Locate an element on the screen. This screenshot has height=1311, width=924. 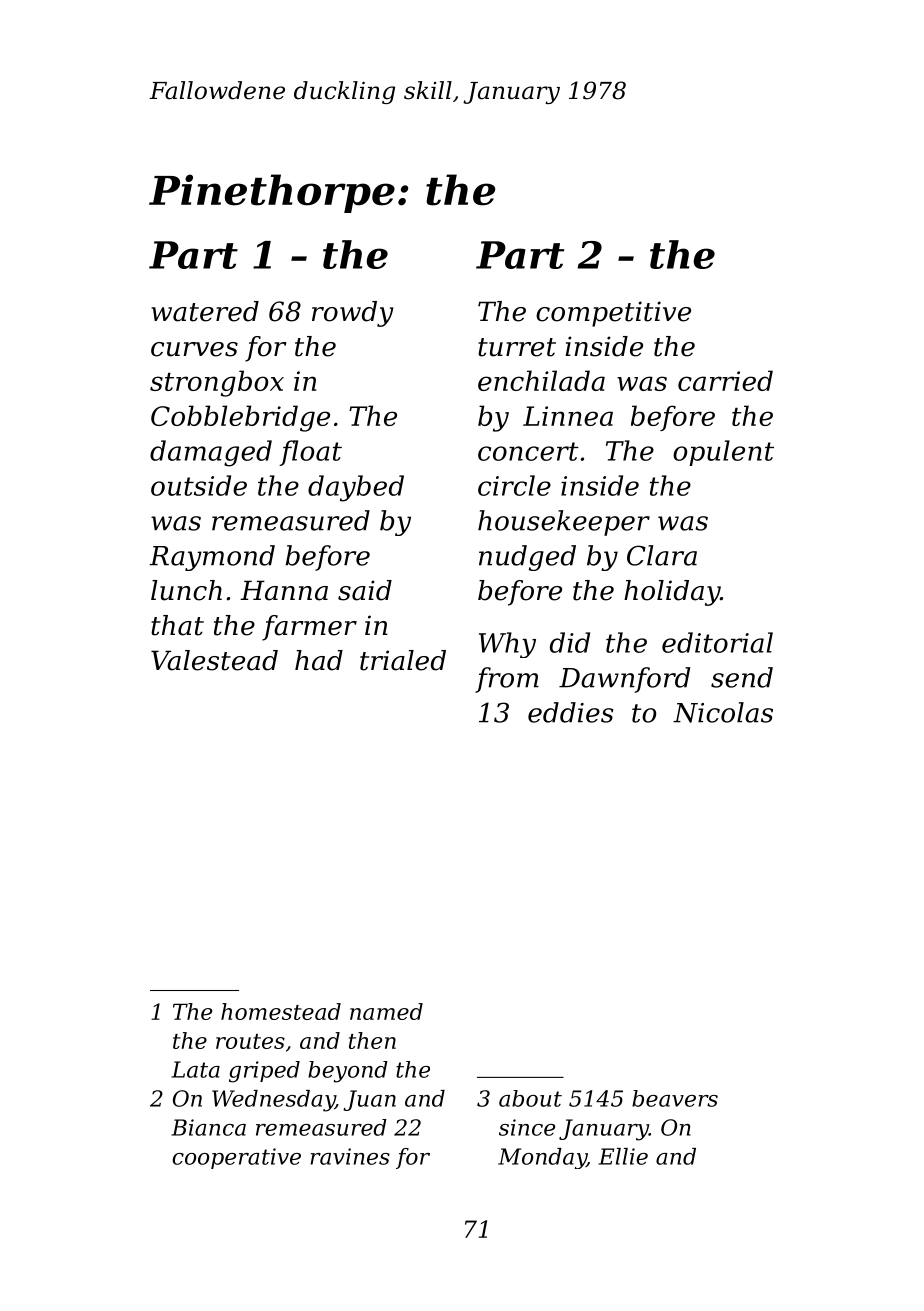
watered is located at coordinates (205, 311).
